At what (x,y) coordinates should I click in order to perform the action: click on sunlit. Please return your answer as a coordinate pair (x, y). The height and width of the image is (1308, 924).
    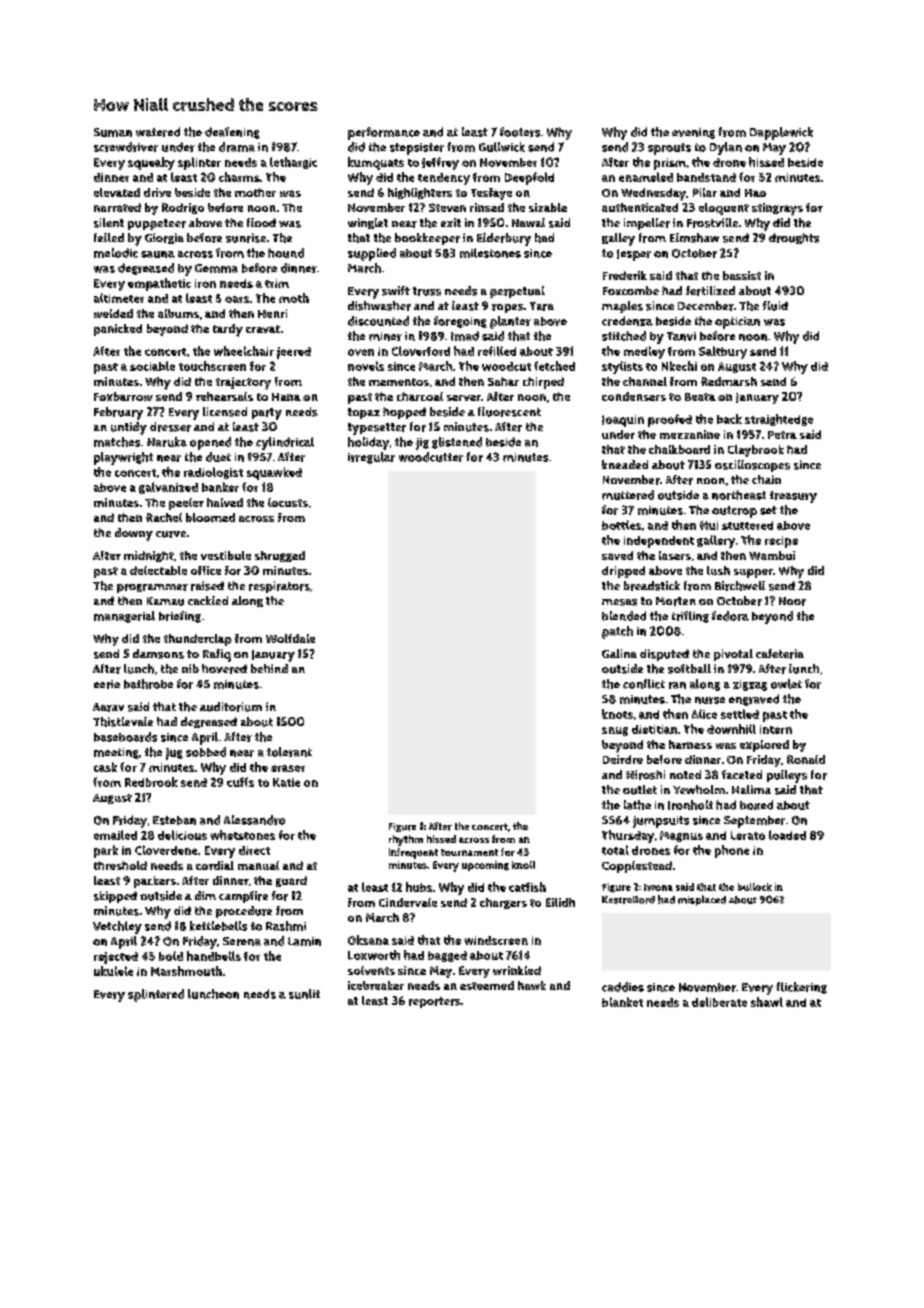
    Looking at the image, I should click on (304, 994).
